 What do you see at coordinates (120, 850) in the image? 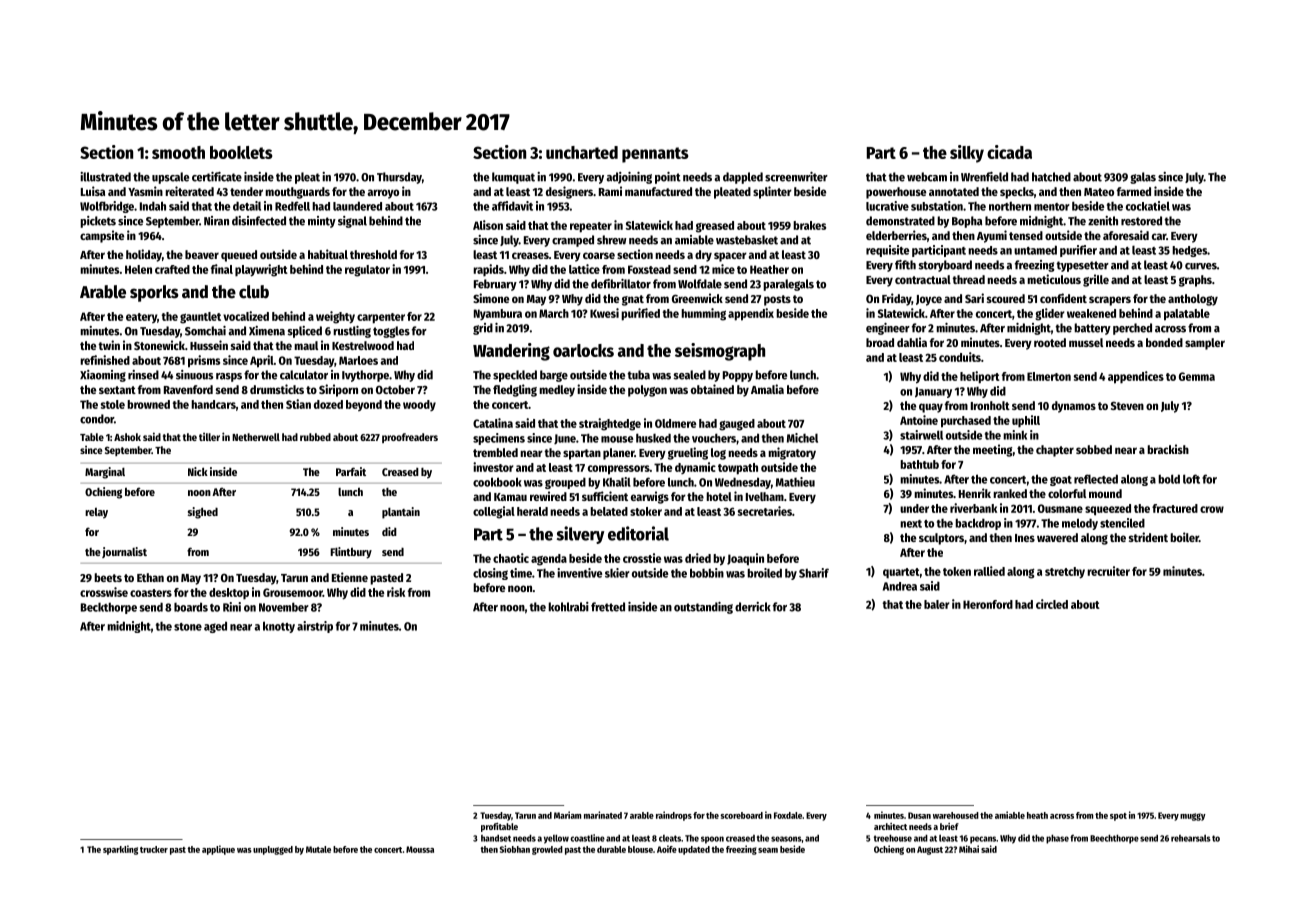
I see `sparkling` at bounding box center [120, 850].
